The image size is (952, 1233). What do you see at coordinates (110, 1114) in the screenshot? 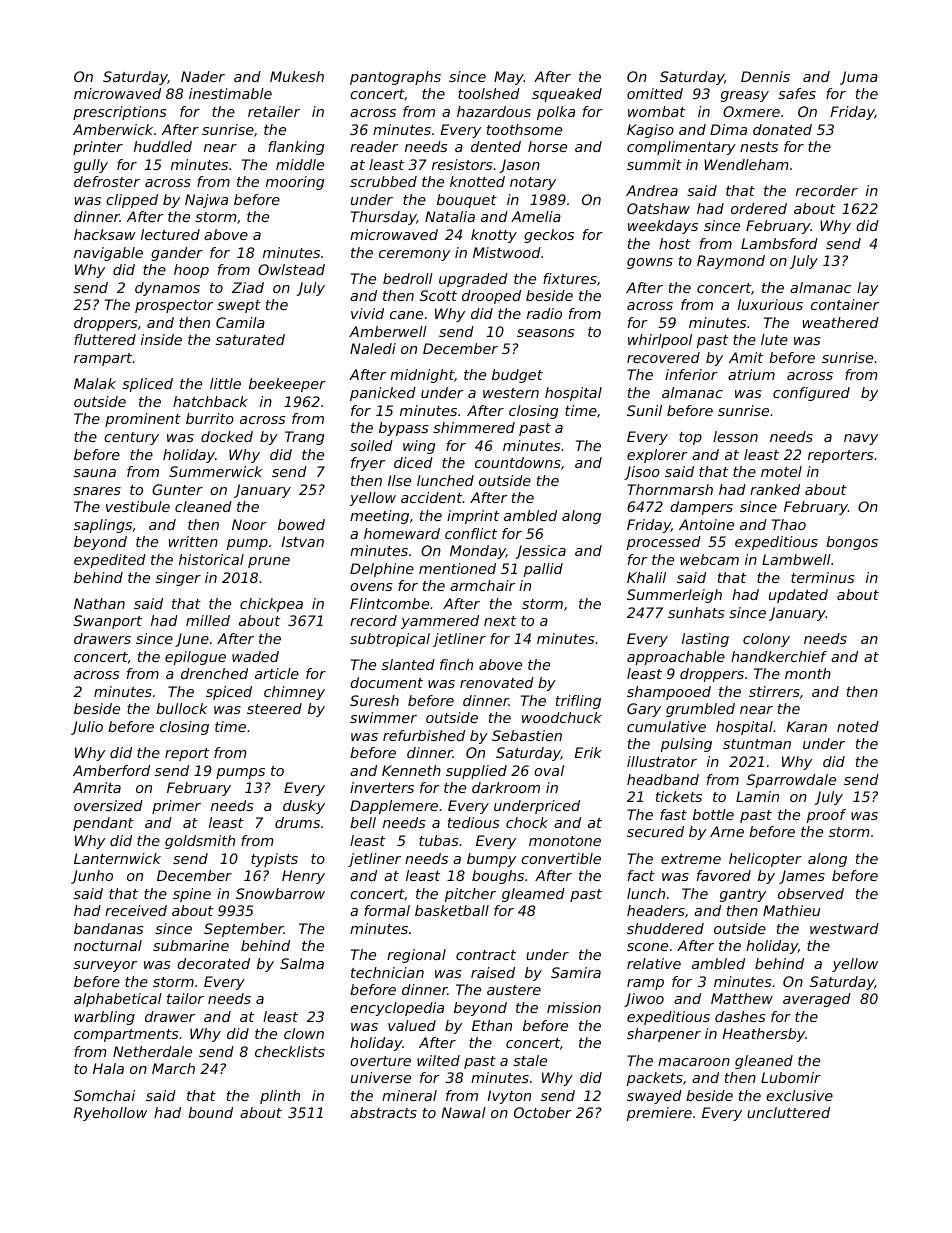
I see `Ryehollow` at bounding box center [110, 1114].
